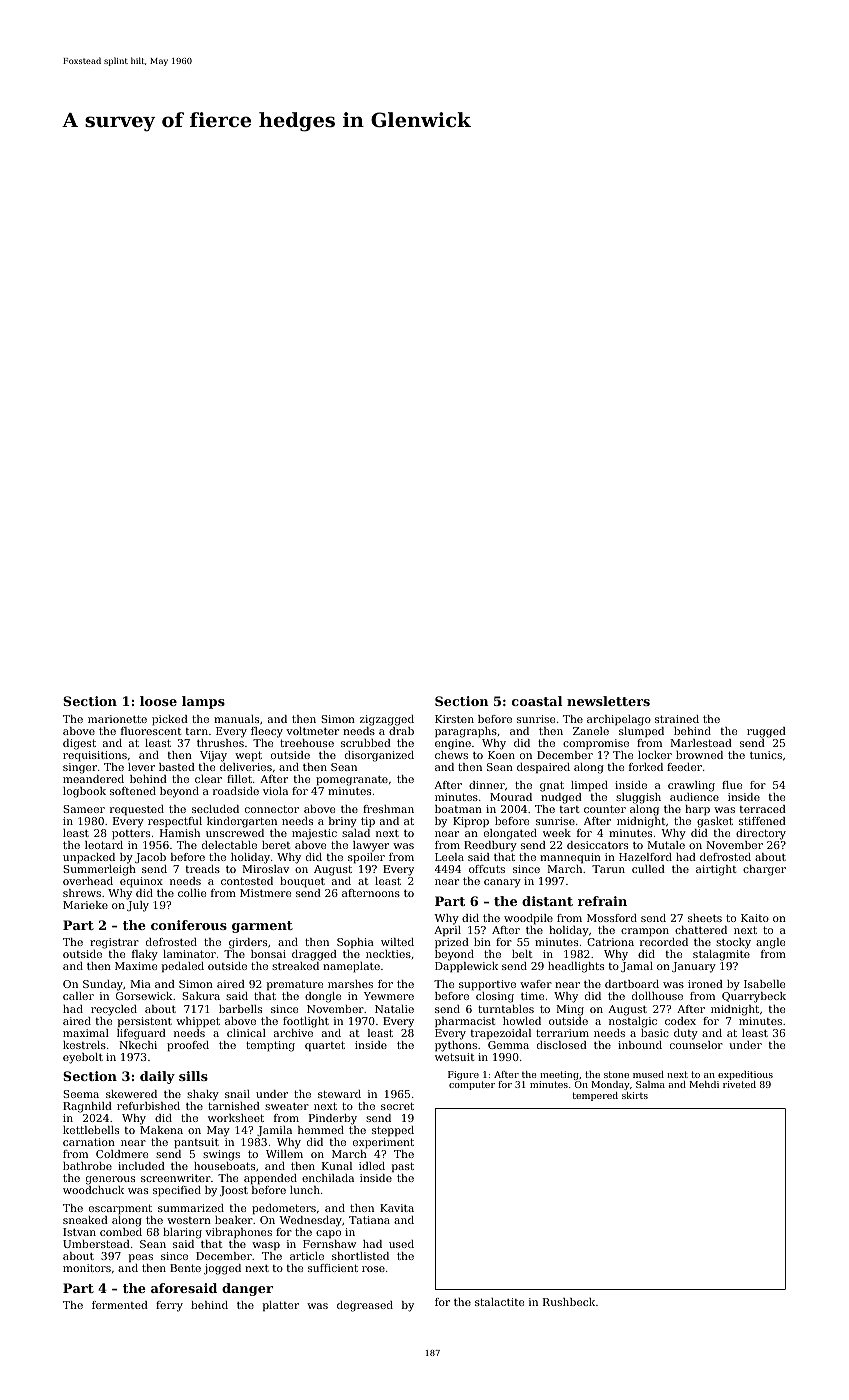  What do you see at coordinates (677, 719) in the document?
I see `strained` at bounding box center [677, 719].
